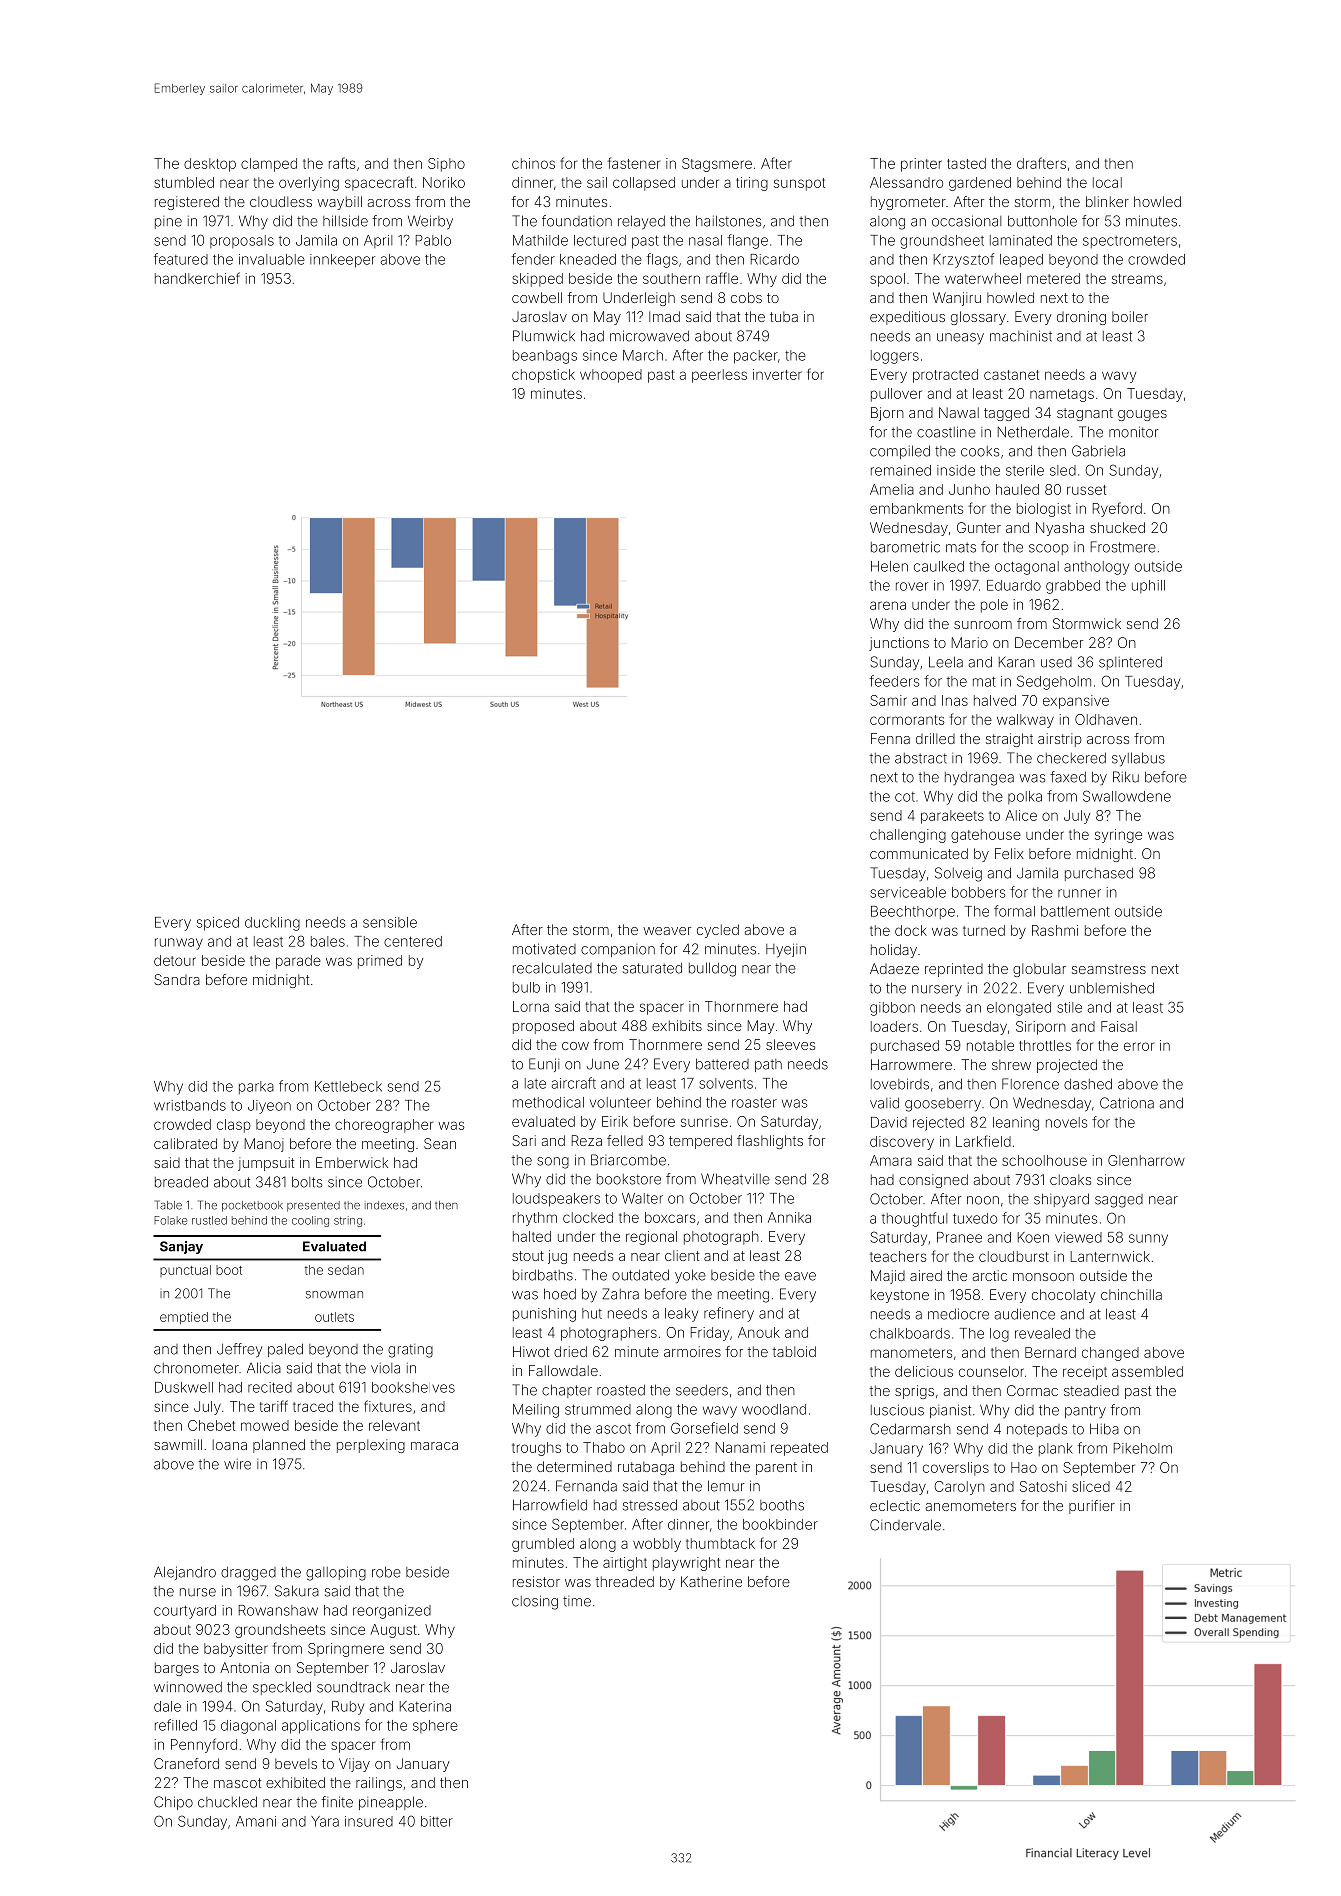 This screenshot has height=1896, width=1341. I want to click on featured, so click(181, 259).
